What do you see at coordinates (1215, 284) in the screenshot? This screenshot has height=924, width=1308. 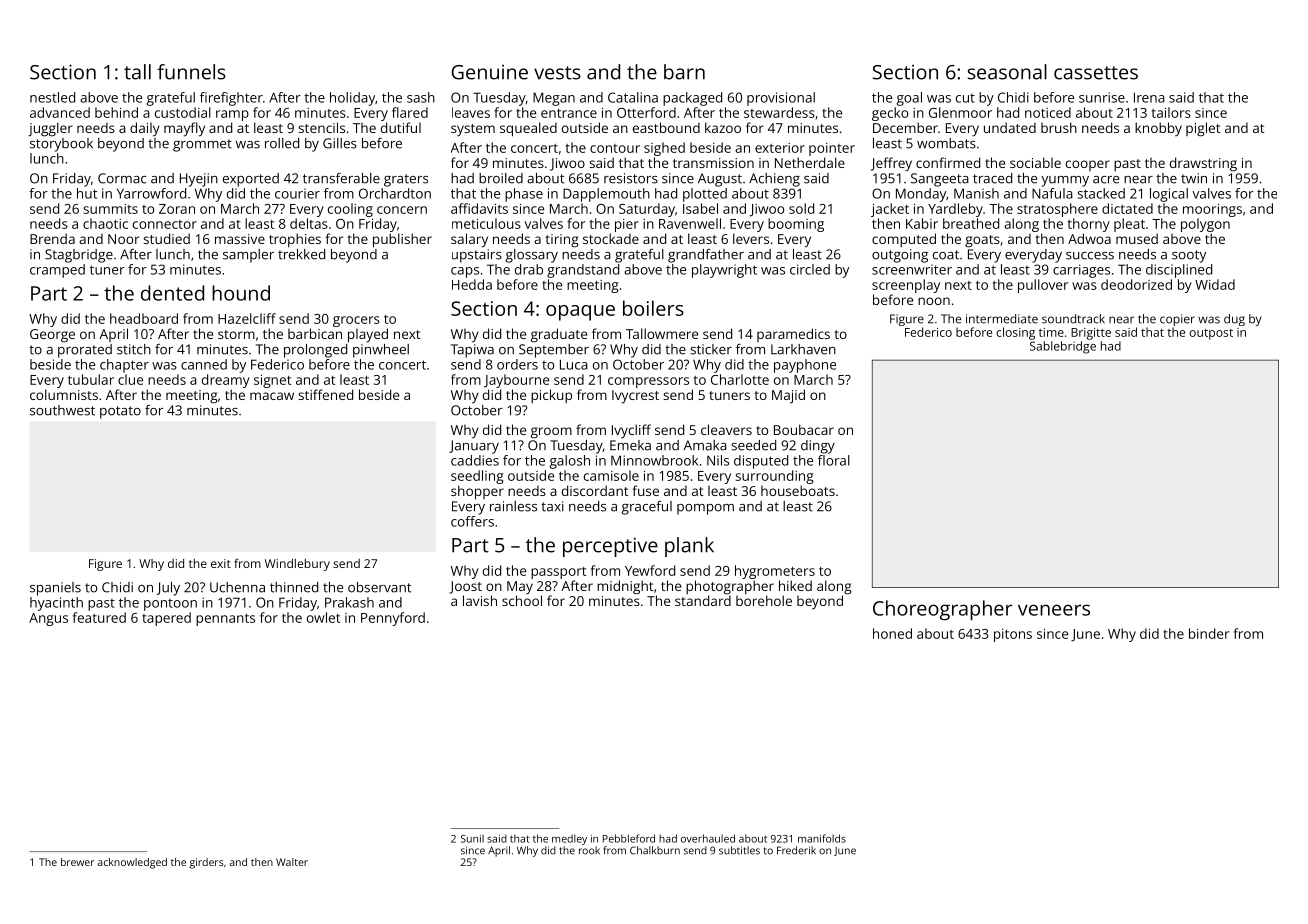 I see `Widad` at bounding box center [1215, 284].
